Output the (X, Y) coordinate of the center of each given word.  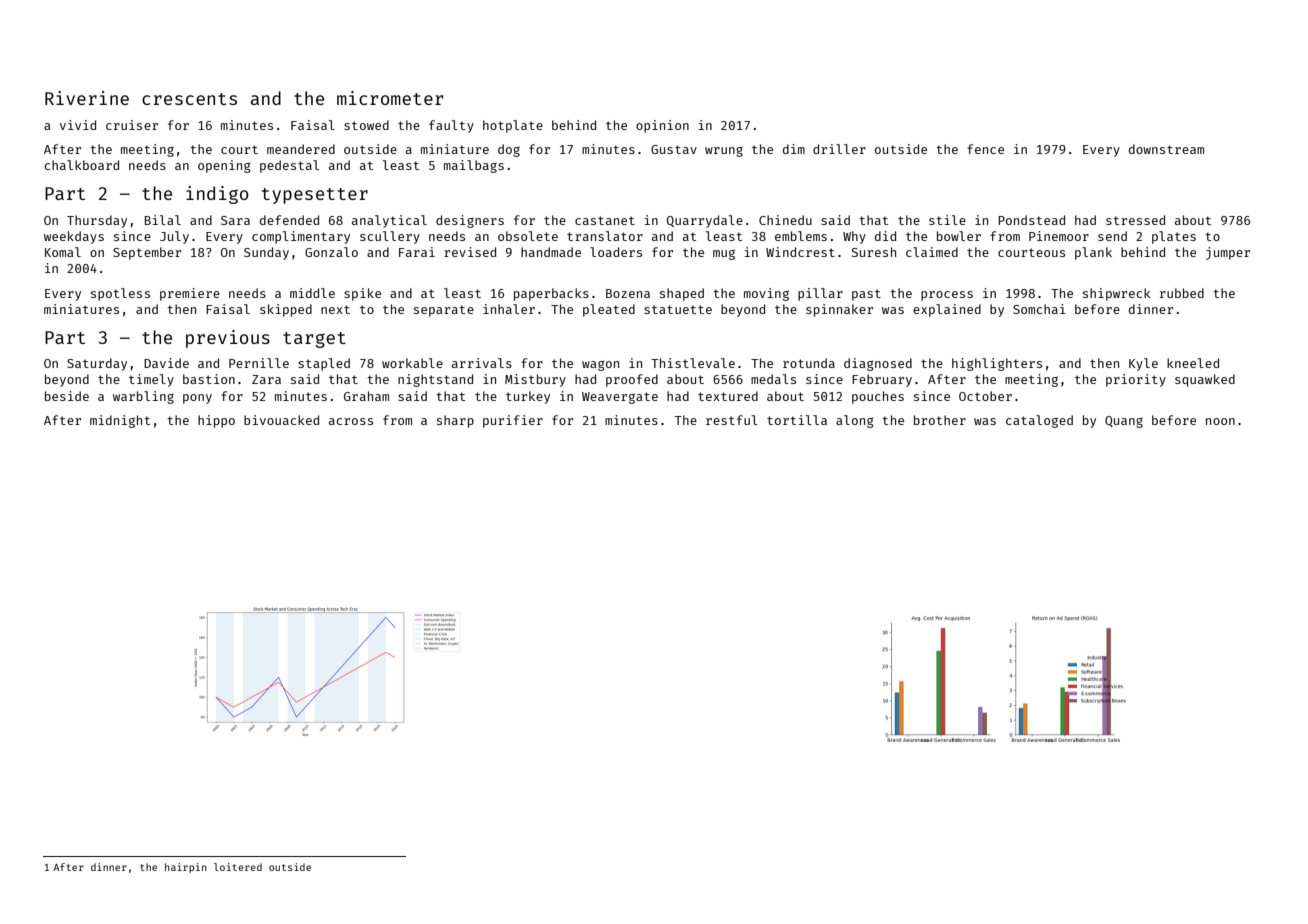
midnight (120, 421)
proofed (632, 380)
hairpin (185, 868)
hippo (216, 421)
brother (940, 420)
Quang (1124, 422)
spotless (120, 294)
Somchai (1039, 309)
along (855, 421)
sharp (455, 421)
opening (224, 166)
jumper (1228, 253)
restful (732, 420)
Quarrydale (705, 221)
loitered (238, 867)
